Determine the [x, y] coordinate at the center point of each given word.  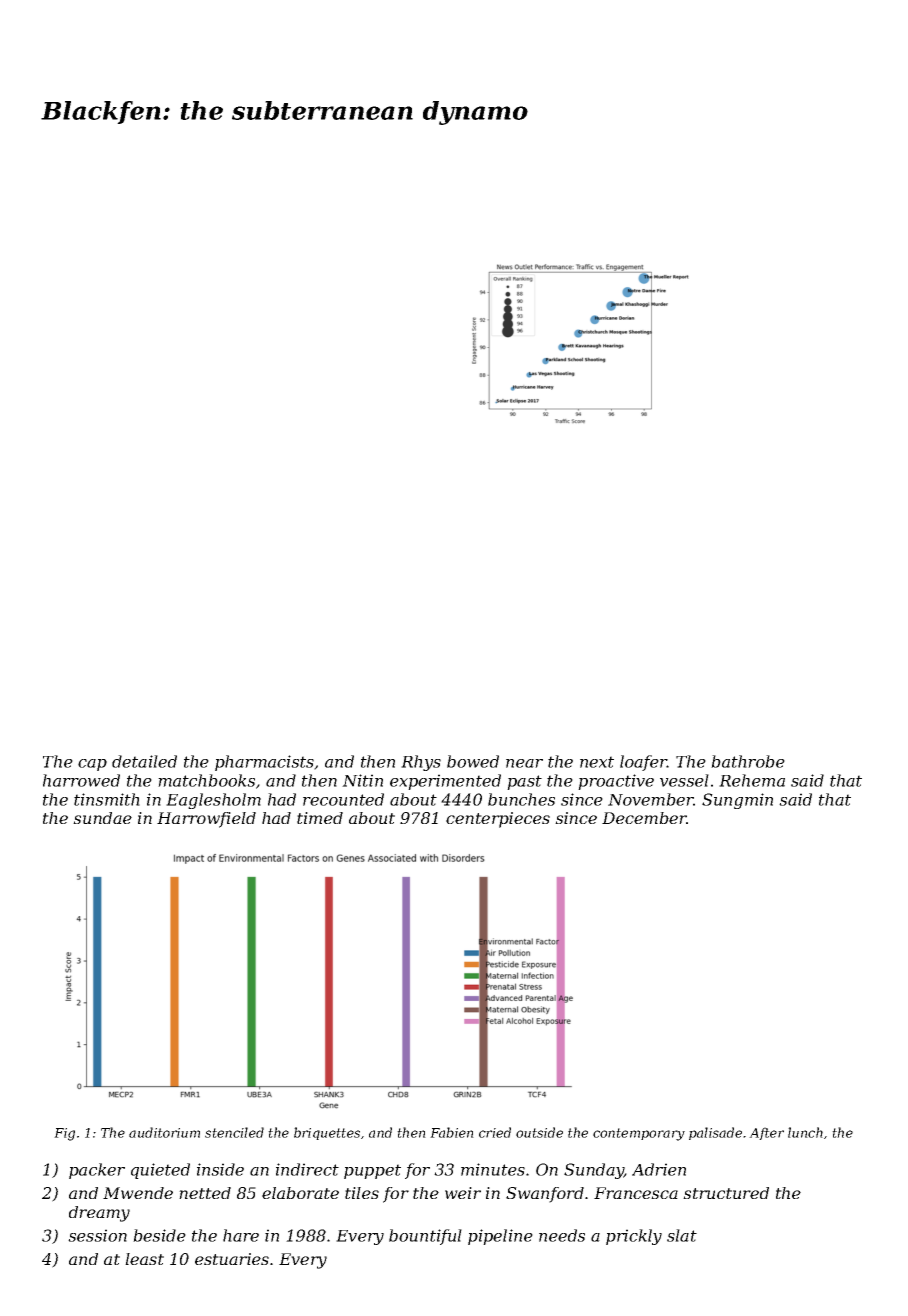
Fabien [452, 1132]
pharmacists [264, 763]
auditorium [164, 1132]
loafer [643, 763]
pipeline [500, 1237]
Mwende [138, 1193]
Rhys [421, 763]
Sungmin [737, 801]
